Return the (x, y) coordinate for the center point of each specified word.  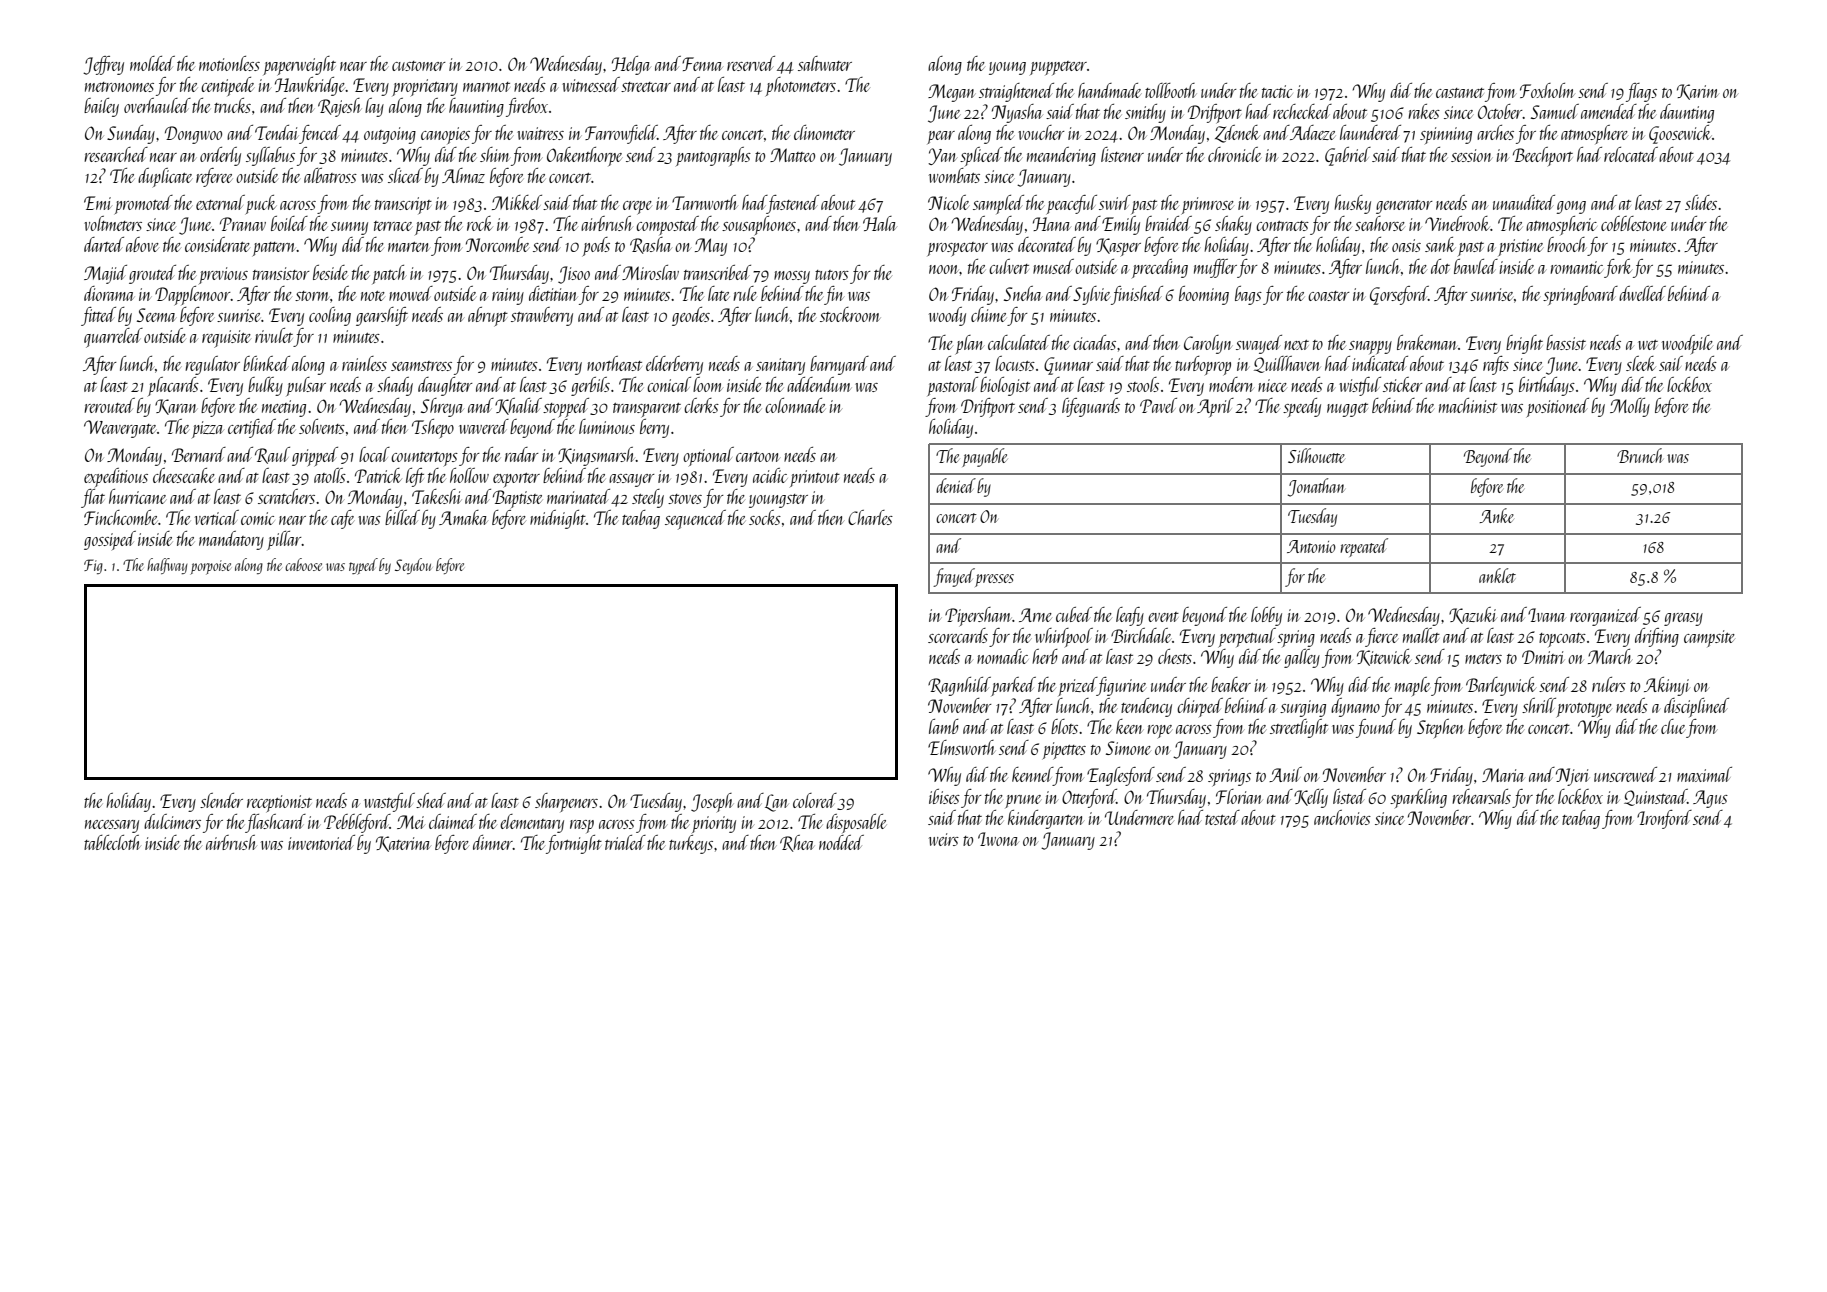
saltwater (825, 63)
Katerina (403, 844)
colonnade (795, 405)
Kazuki (1473, 615)
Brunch (1640, 455)
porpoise (210, 567)
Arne (1035, 615)
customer (419, 66)
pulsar (306, 386)
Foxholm (1547, 90)
